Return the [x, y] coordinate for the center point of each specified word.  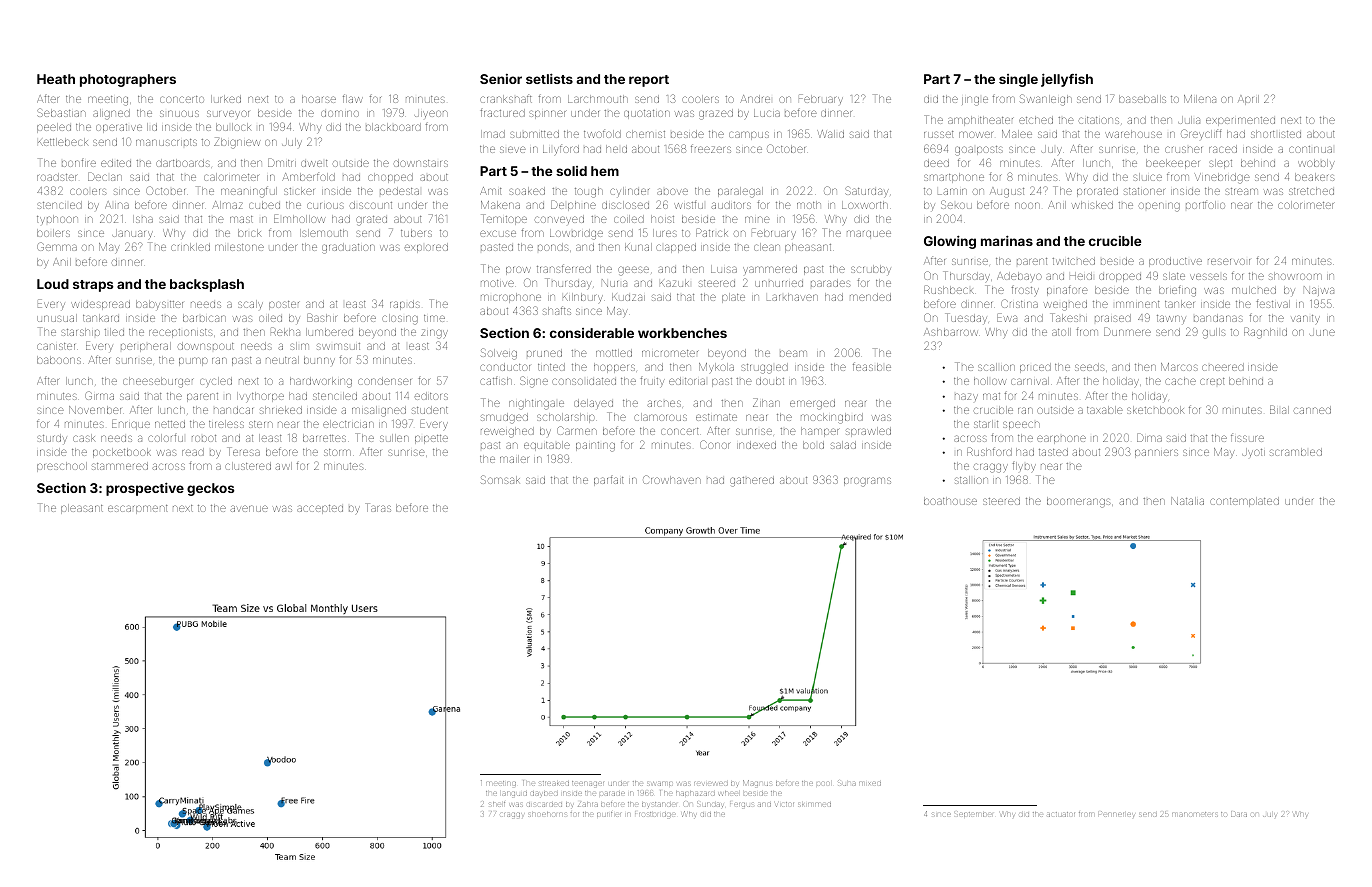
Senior [501, 79]
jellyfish [1067, 80]
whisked [1092, 205]
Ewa [1007, 317]
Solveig [499, 354]
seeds [1090, 367]
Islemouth [324, 233]
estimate [716, 417]
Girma [99, 395]
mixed [870, 784]
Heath [56, 79]
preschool [62, 467]
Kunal [638, 247]
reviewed [711, 784]
